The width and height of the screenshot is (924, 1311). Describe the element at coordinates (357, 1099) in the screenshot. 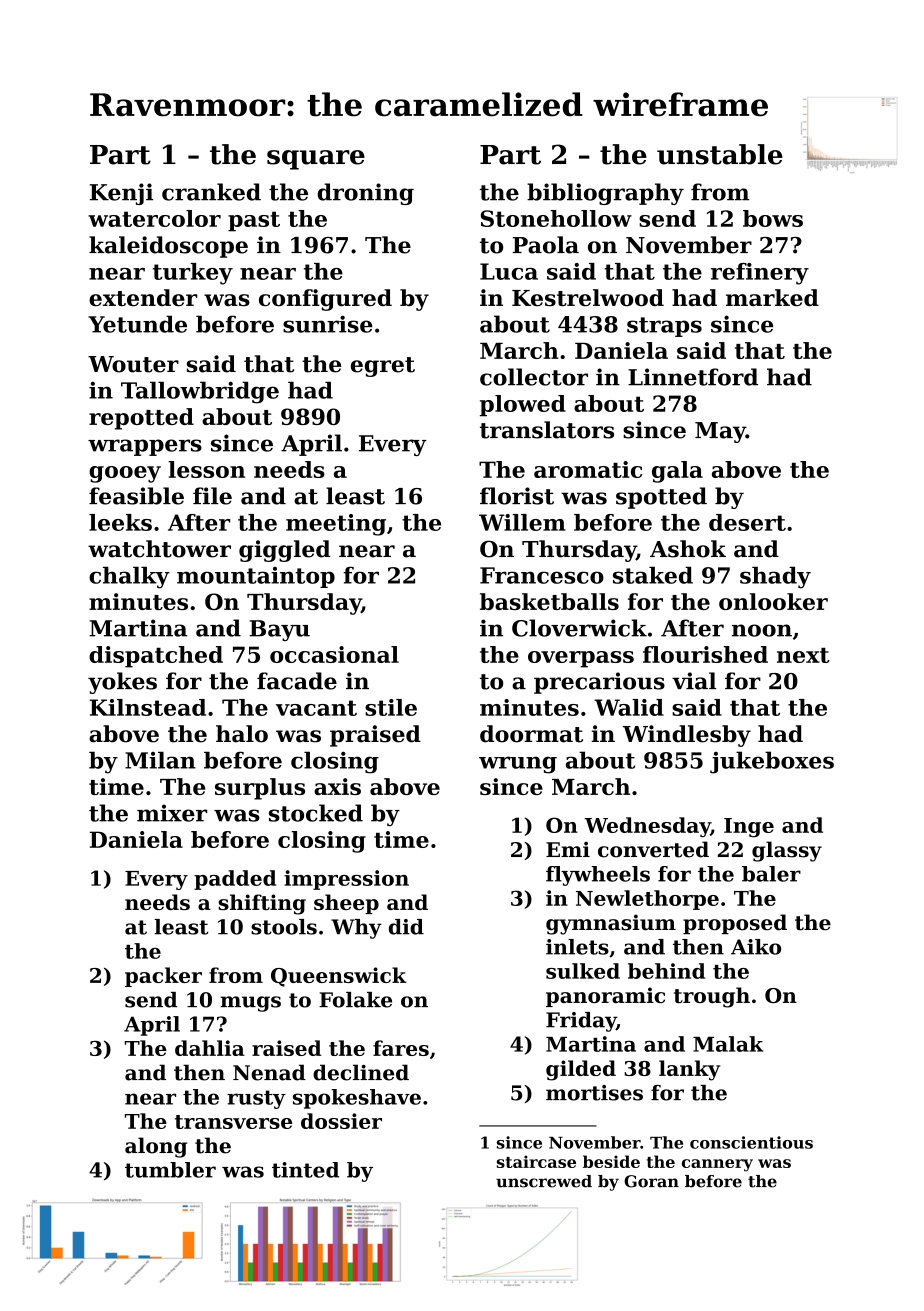

I see `spokeshave` at that location.
